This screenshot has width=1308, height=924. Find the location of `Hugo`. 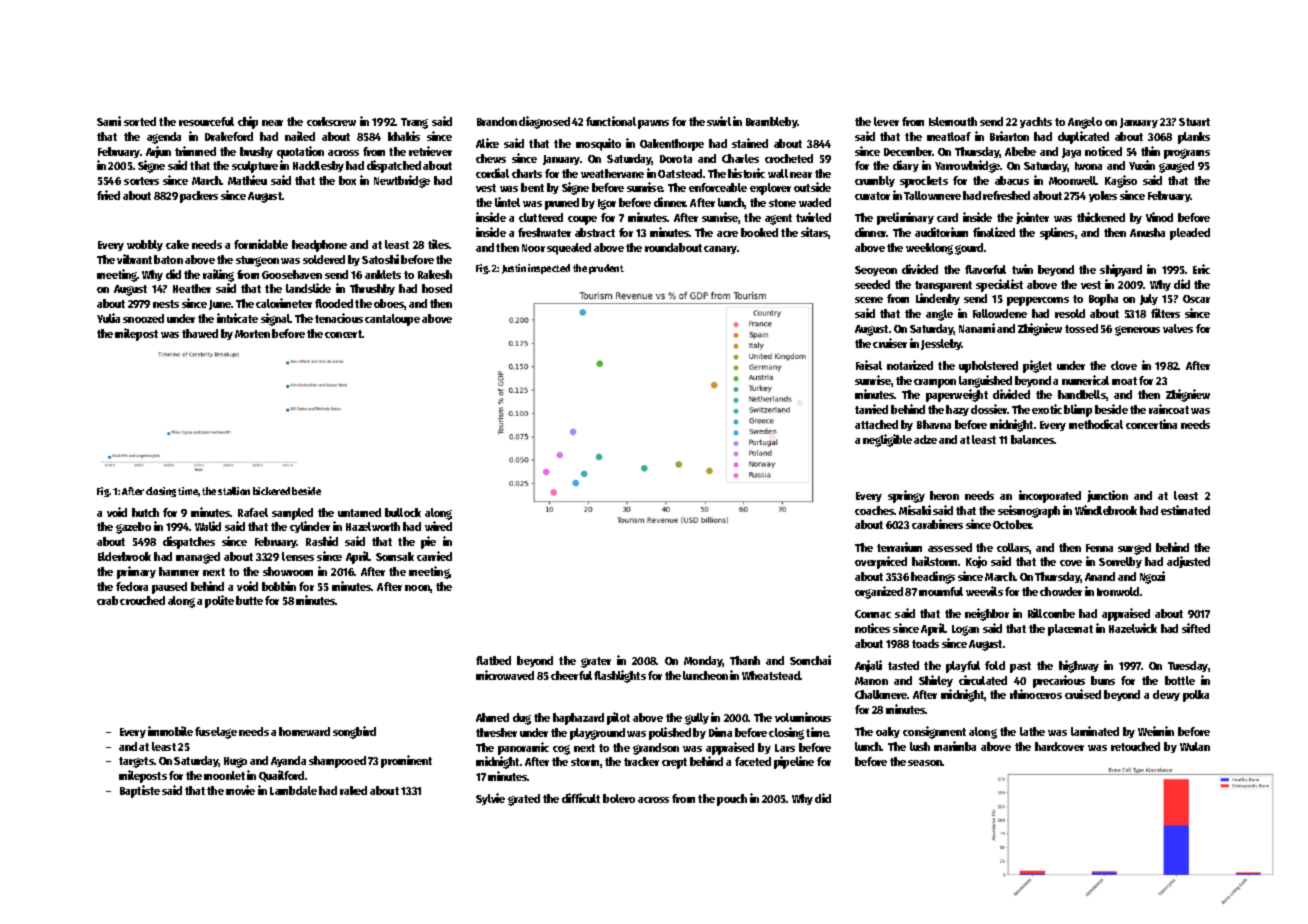

Hugo is located at coordinates (235, 762).
